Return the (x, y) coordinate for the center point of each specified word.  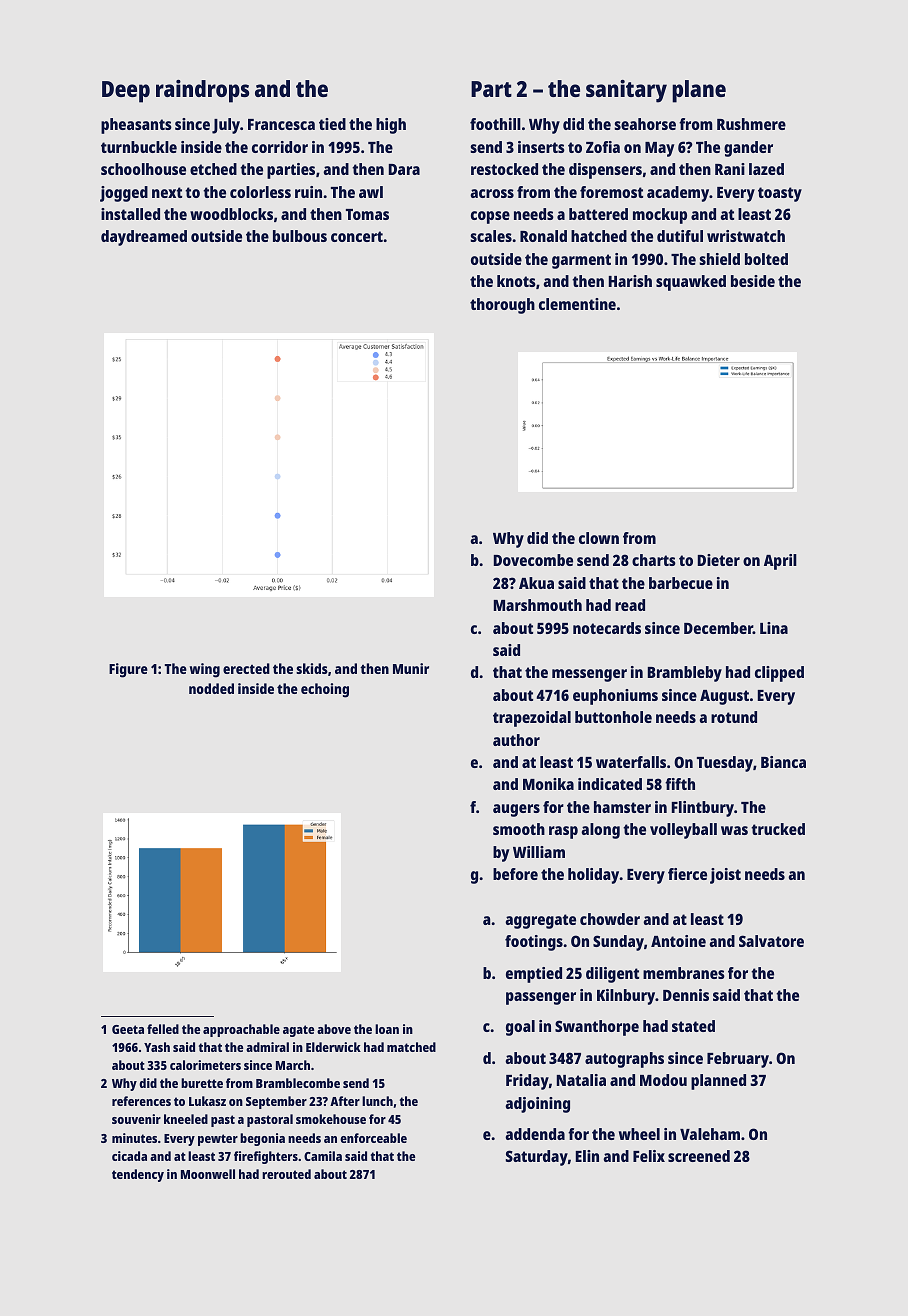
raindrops (202, 91)
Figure (128, 670)
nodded (211, 688)
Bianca (783, 762)
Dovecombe (533, 560)
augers (516, 810)
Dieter (719, 560)
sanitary (626, 91)
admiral (267, 1047)
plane (699, 91)
